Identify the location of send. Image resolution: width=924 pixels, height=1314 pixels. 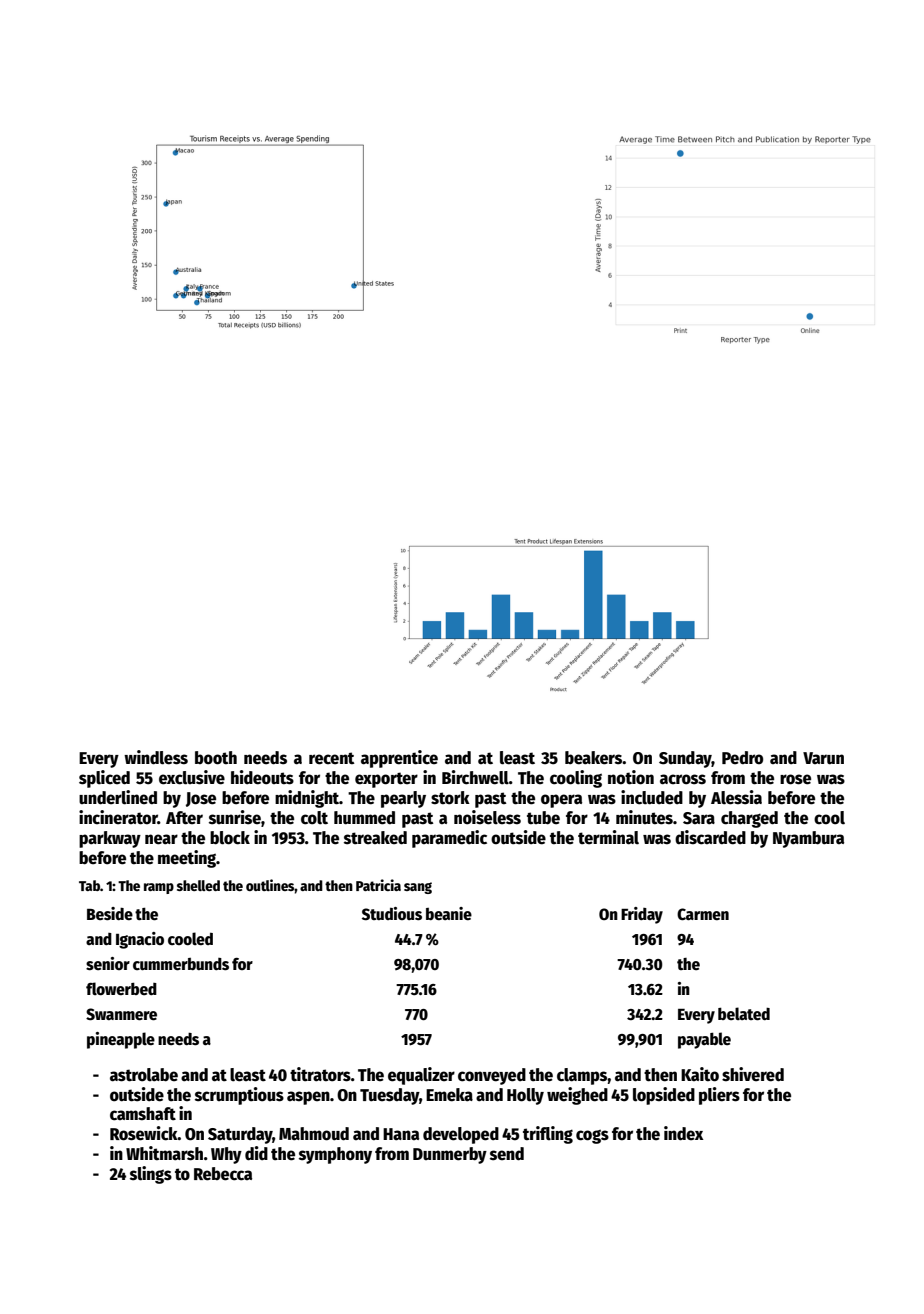
(507, 1154).
